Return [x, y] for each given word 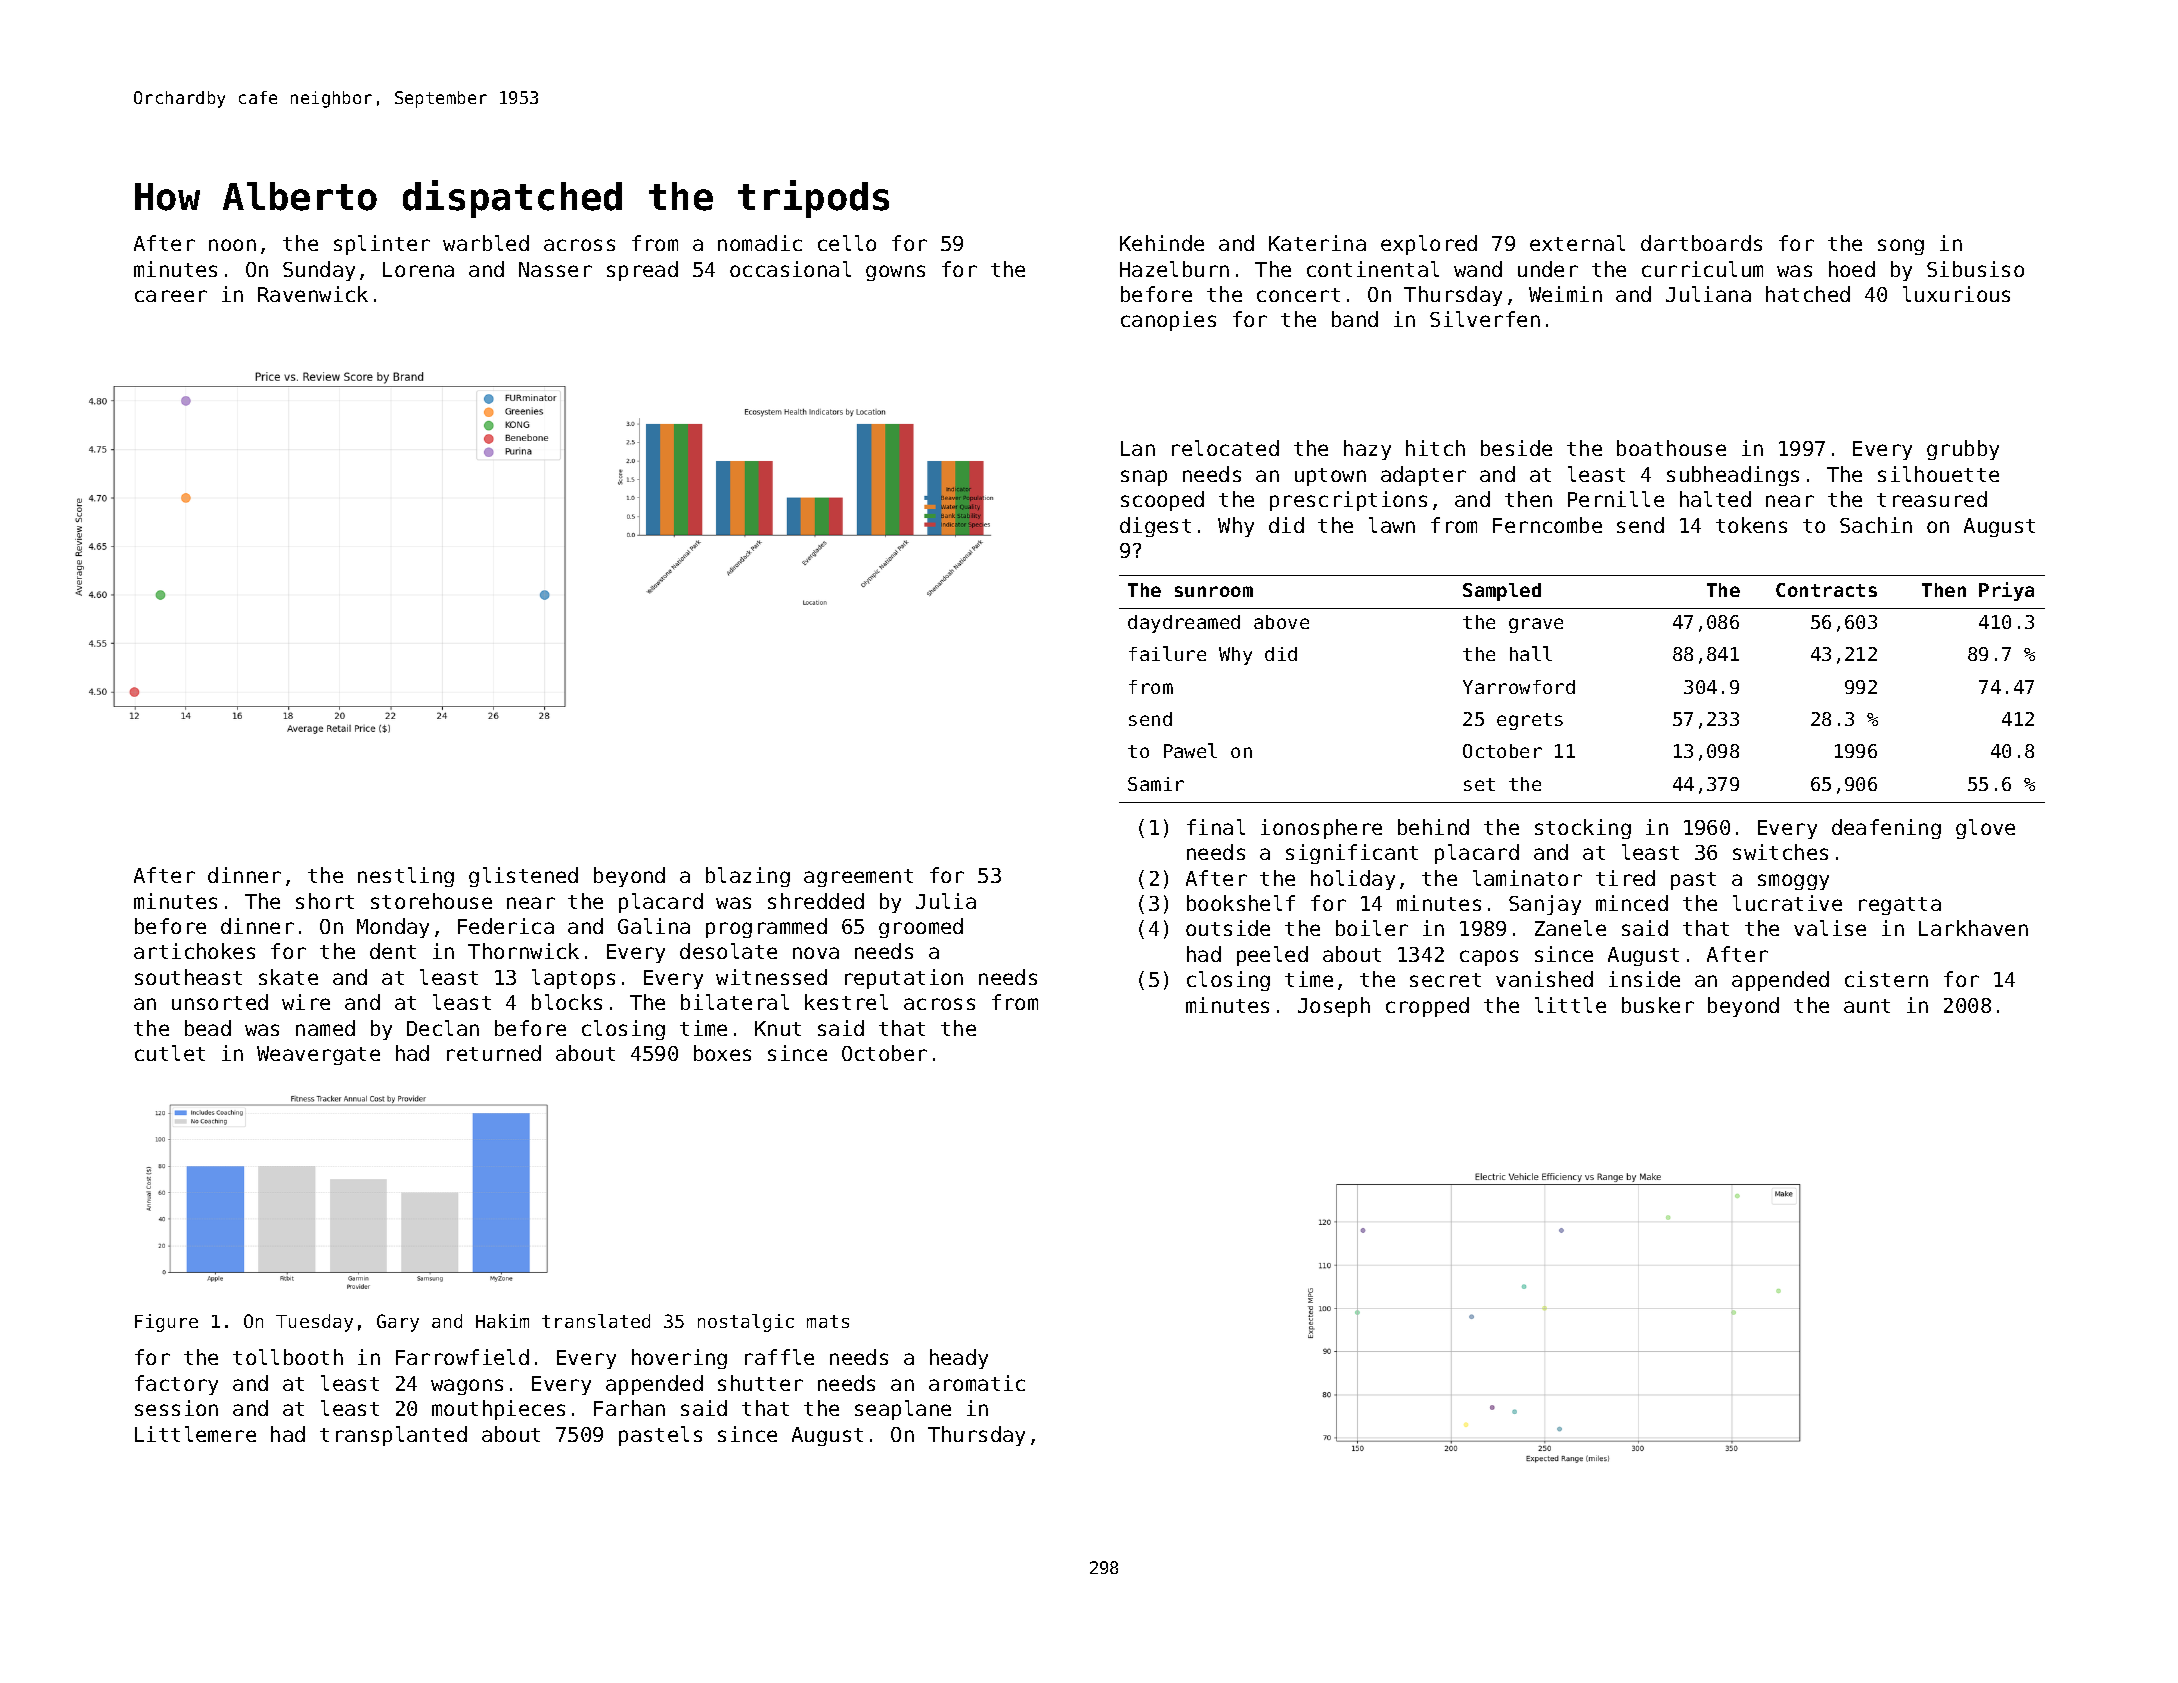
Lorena [418, 269]
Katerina [1317, 243]
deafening [1886, 829]
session [176, 1408]
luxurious [1956, 294]
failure [1167, 653]
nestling [406, 877]
